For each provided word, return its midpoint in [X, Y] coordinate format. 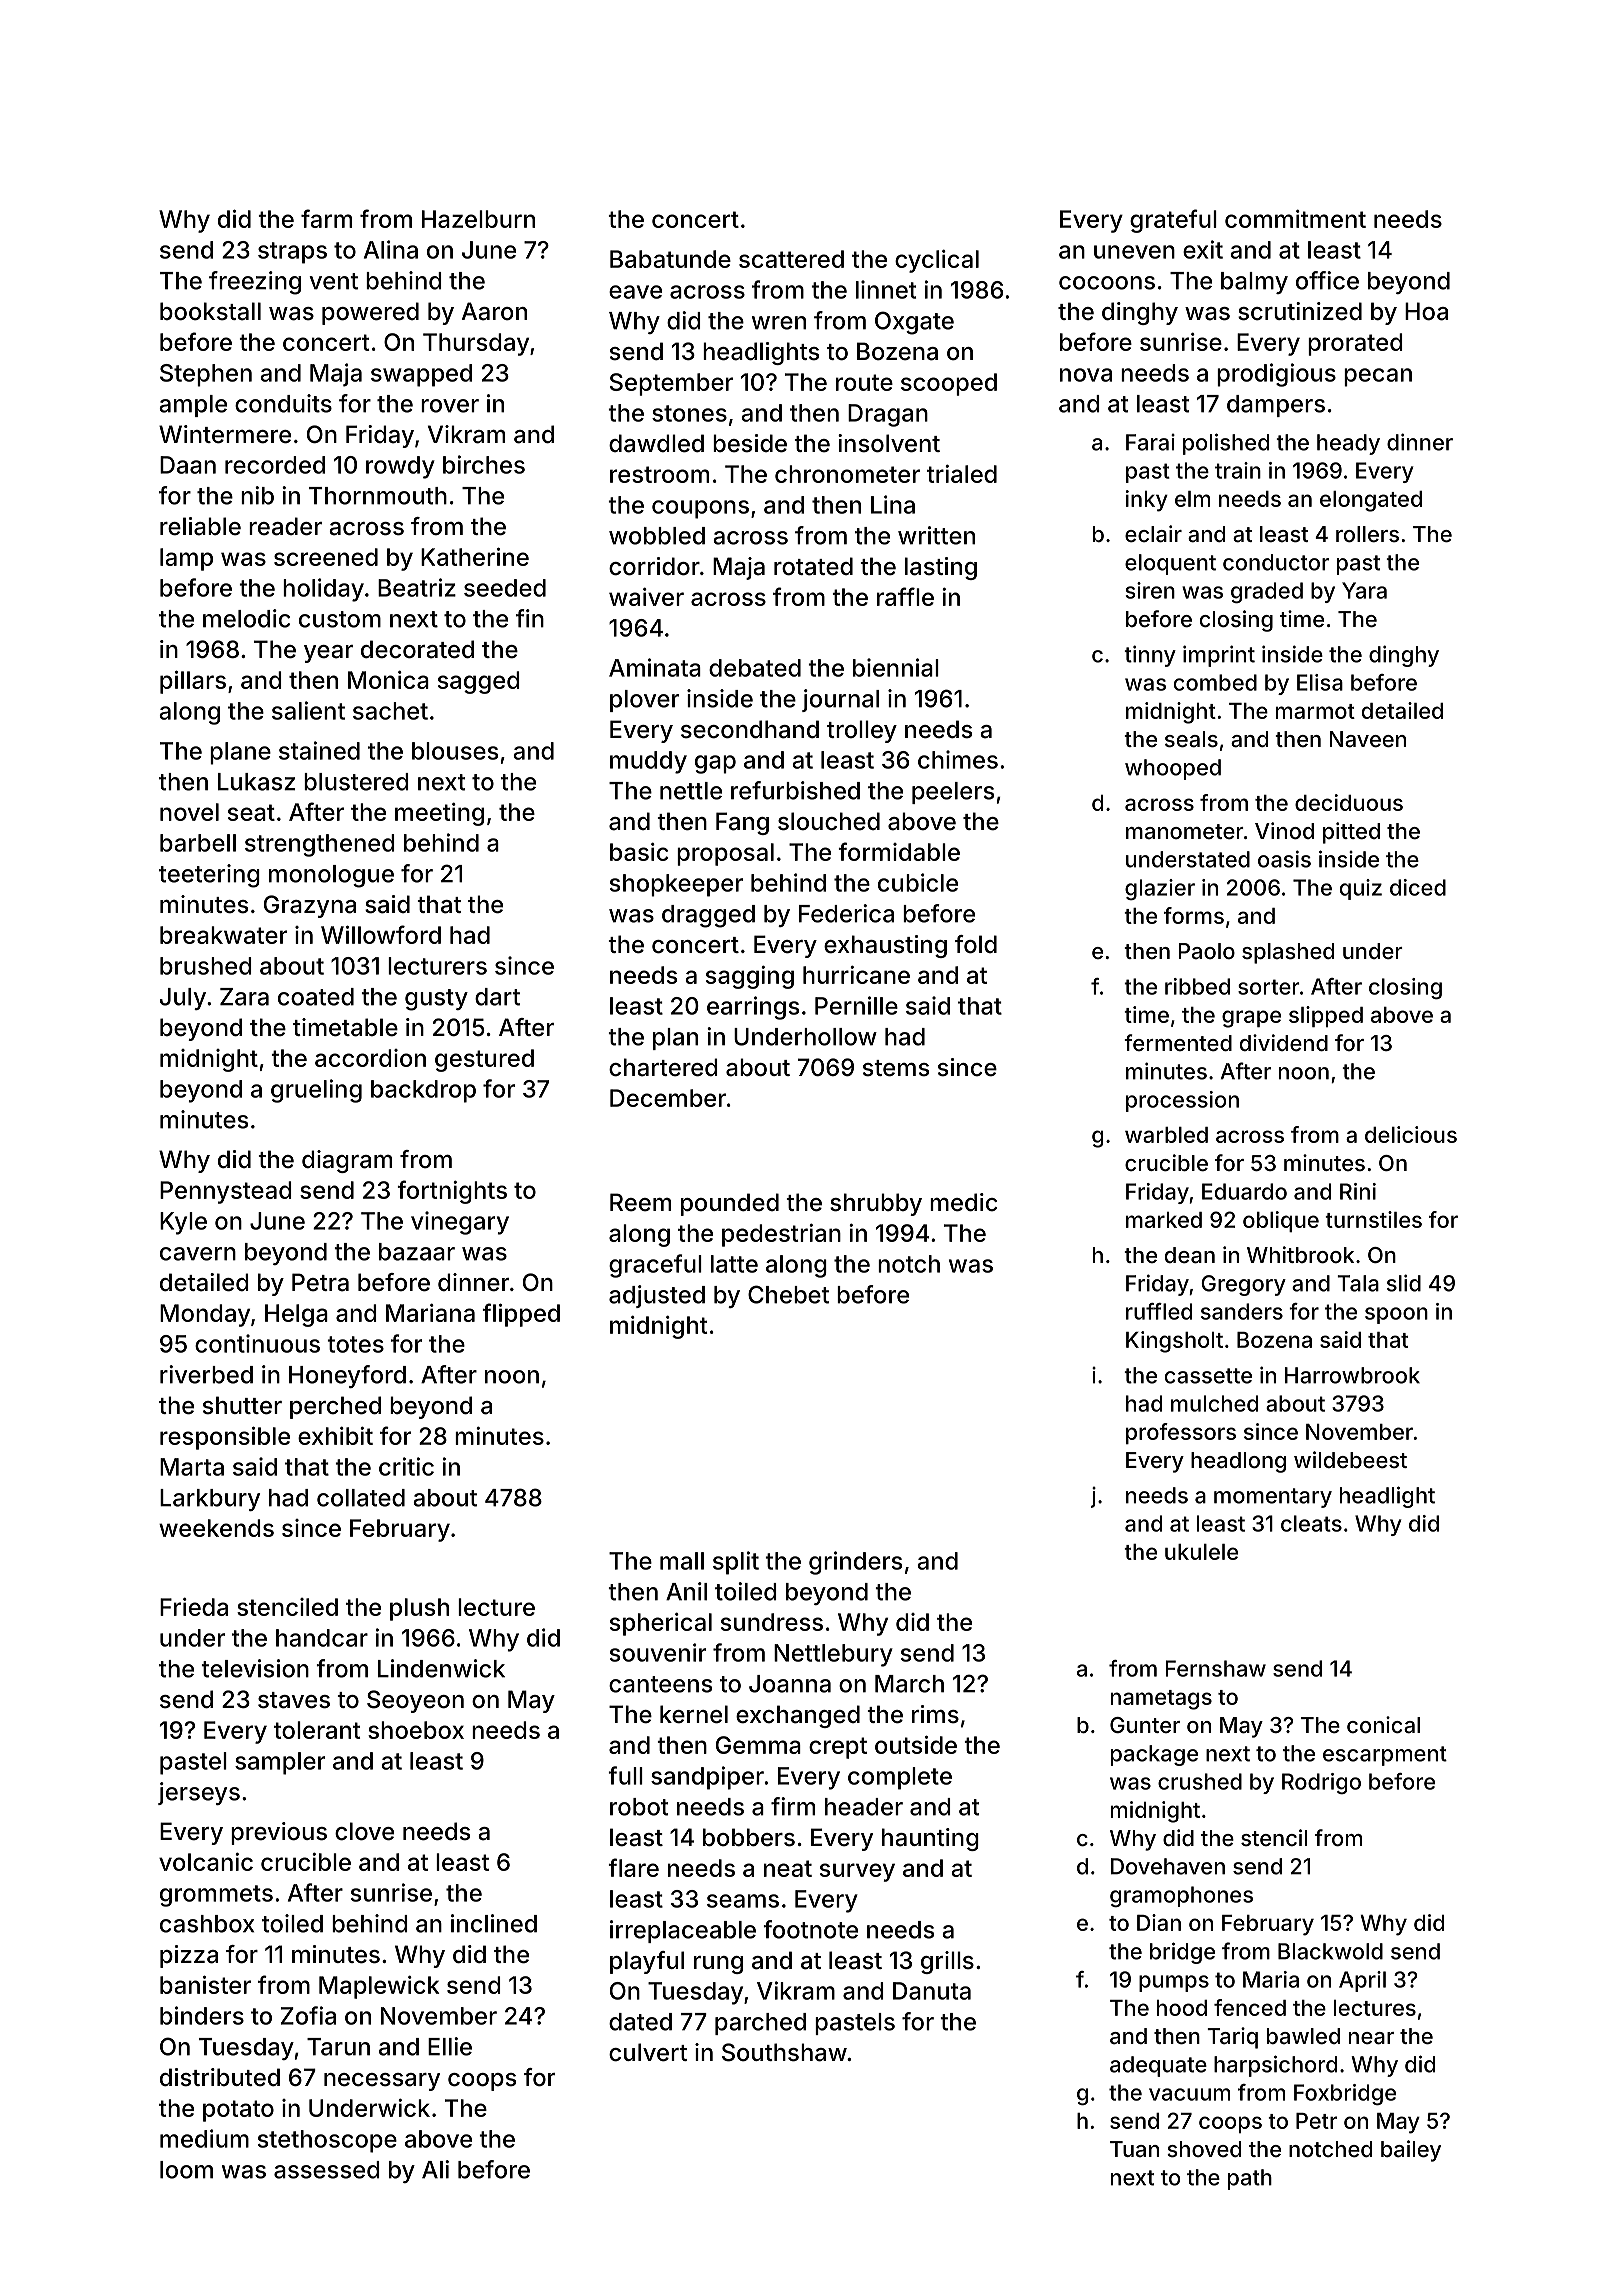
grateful [1173, 221]
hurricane [856, 975]
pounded [730, 1204]
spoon [1396, 1315]
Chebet [788, 1294]
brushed [206, 966]
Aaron [494, 311]
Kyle [183, 1223]
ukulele [1201, 1552]
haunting [930, 1839]
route [864, 382]
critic [406, 1466]
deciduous [1349, 802]
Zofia [308, 2015]
